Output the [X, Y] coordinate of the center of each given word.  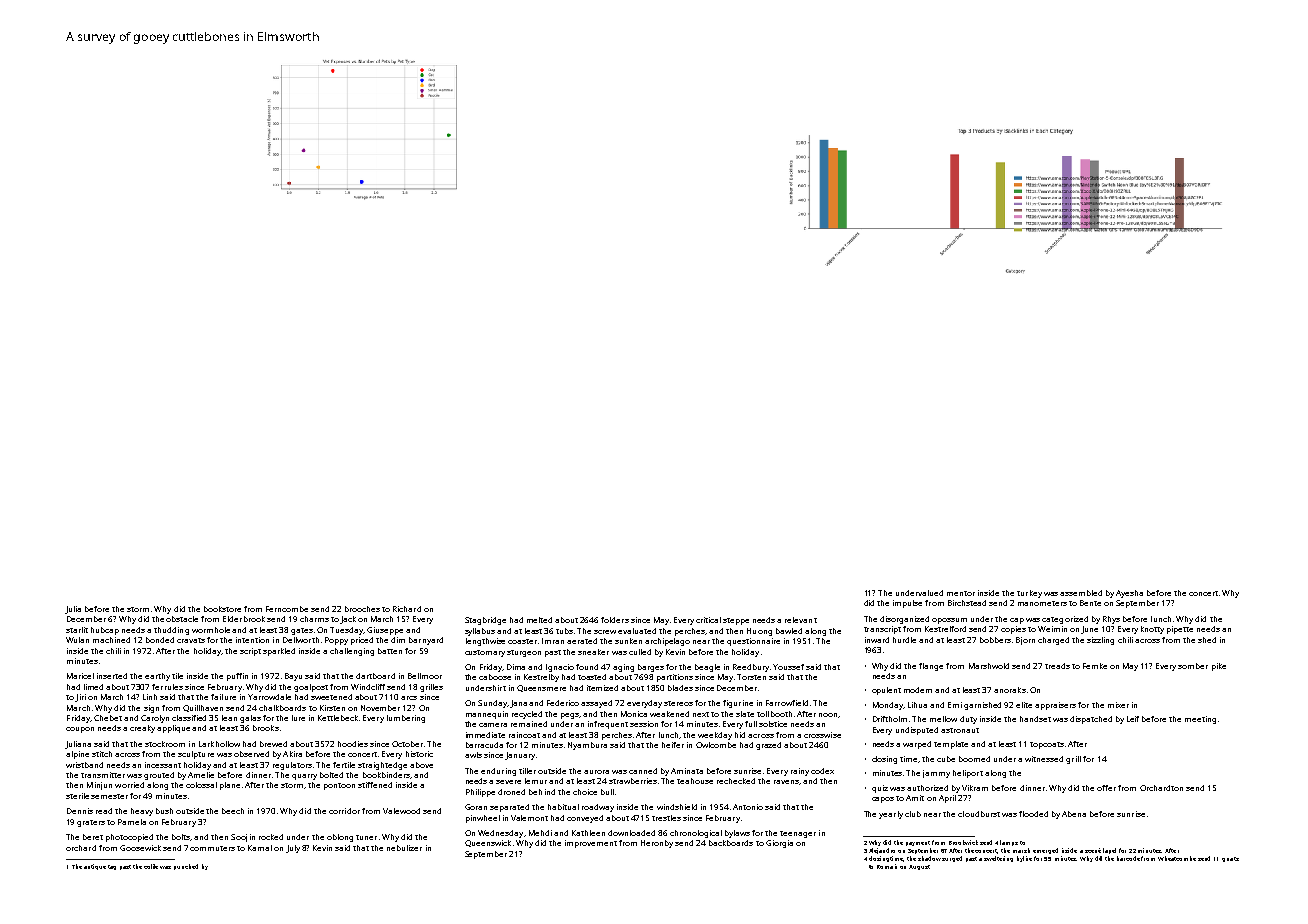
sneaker [593, 652]
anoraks [1010, 690]
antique [95, 867]
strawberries [633, 781]
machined [111, 640]
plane [230, 786]
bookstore [222, 609]
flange [931, 667]
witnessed [1044, 759]
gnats [1230, 859]
